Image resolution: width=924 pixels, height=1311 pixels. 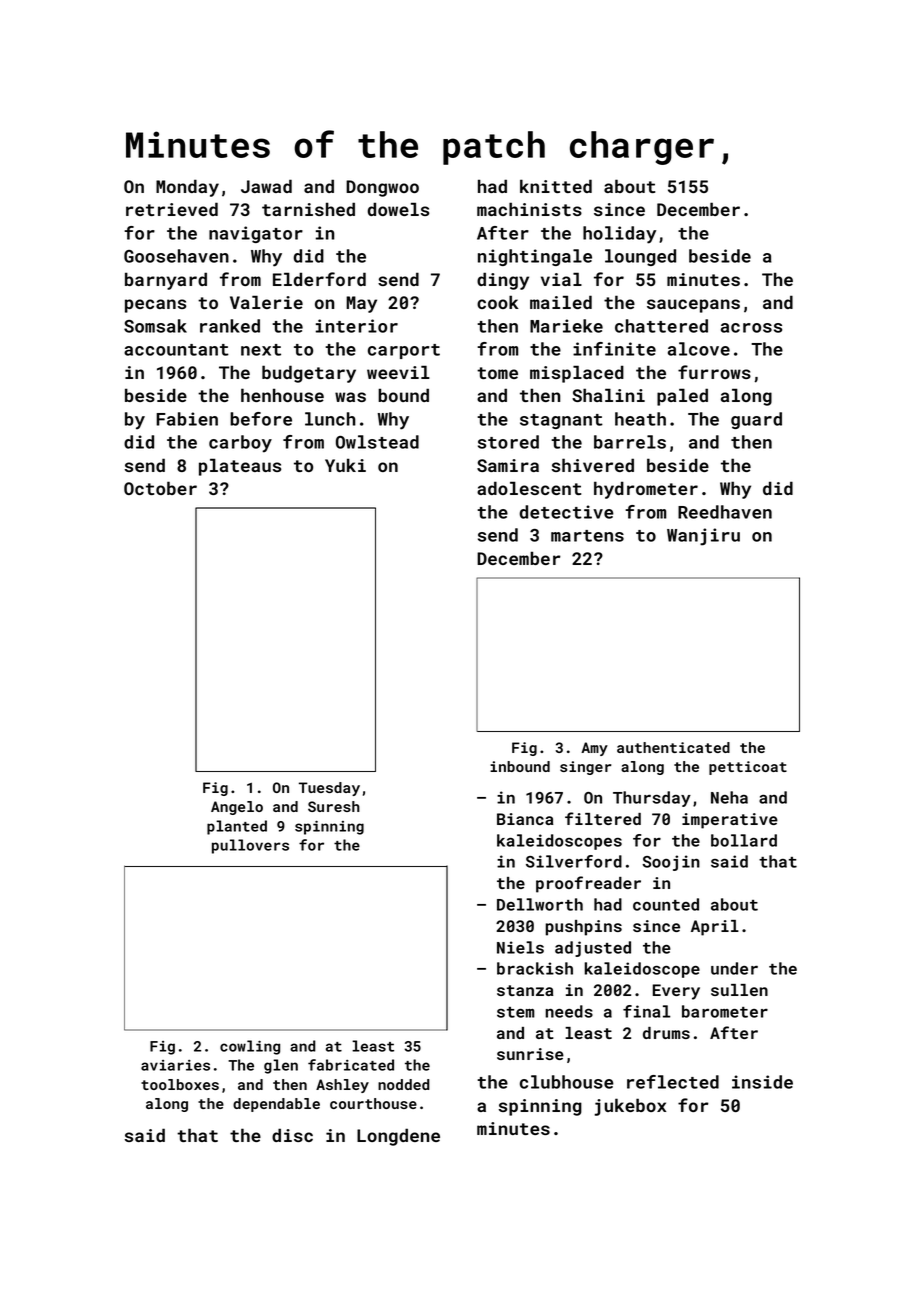 I want to click on brackish, so click(x=535, y=968).
